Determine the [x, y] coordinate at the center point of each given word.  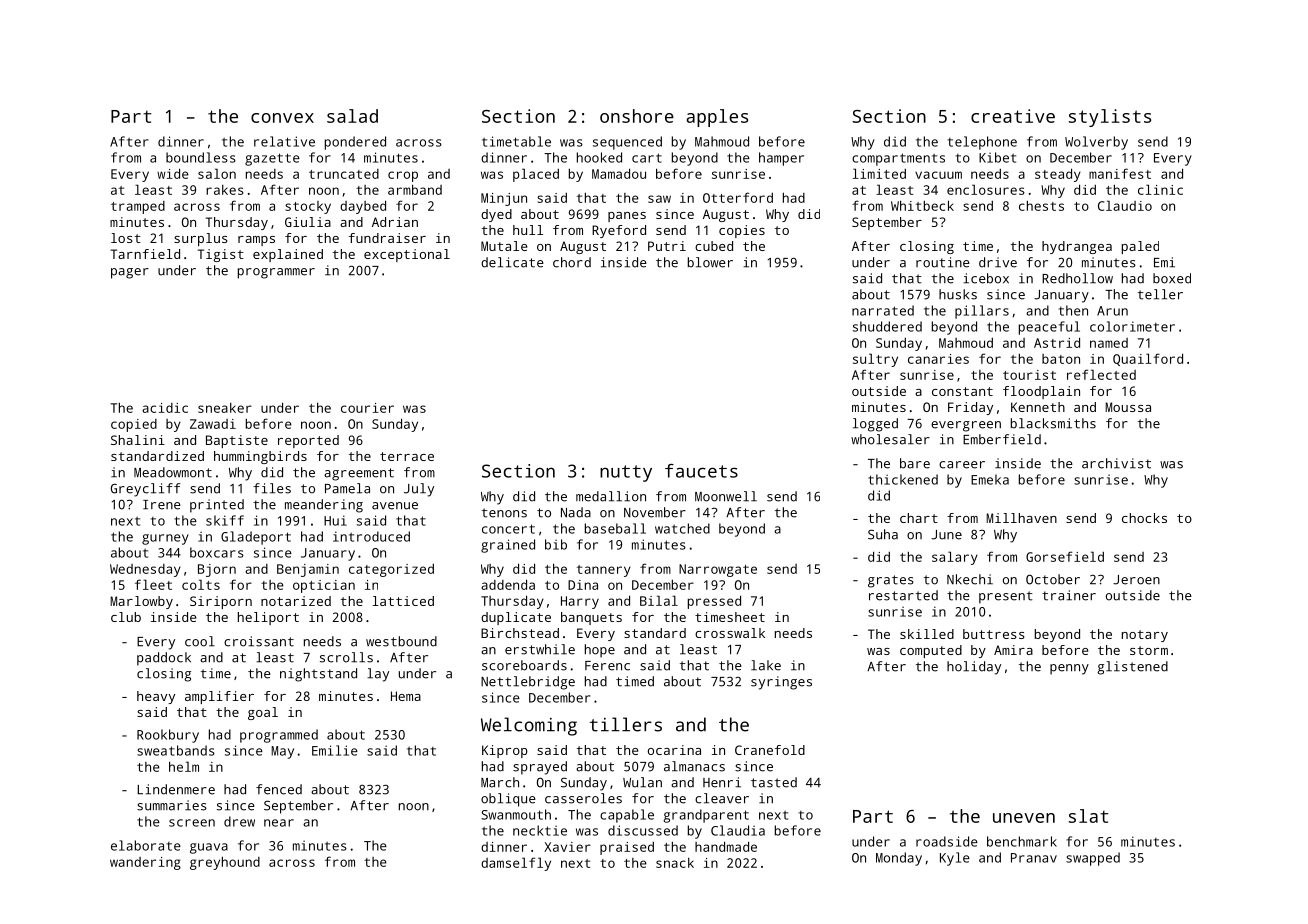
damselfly [516, 864]
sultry [875, 360]
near [279, 823]
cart [647, 158]
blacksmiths [1053, 423]
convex [282, 118]
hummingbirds [260, 457]
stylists [1110, 118]
